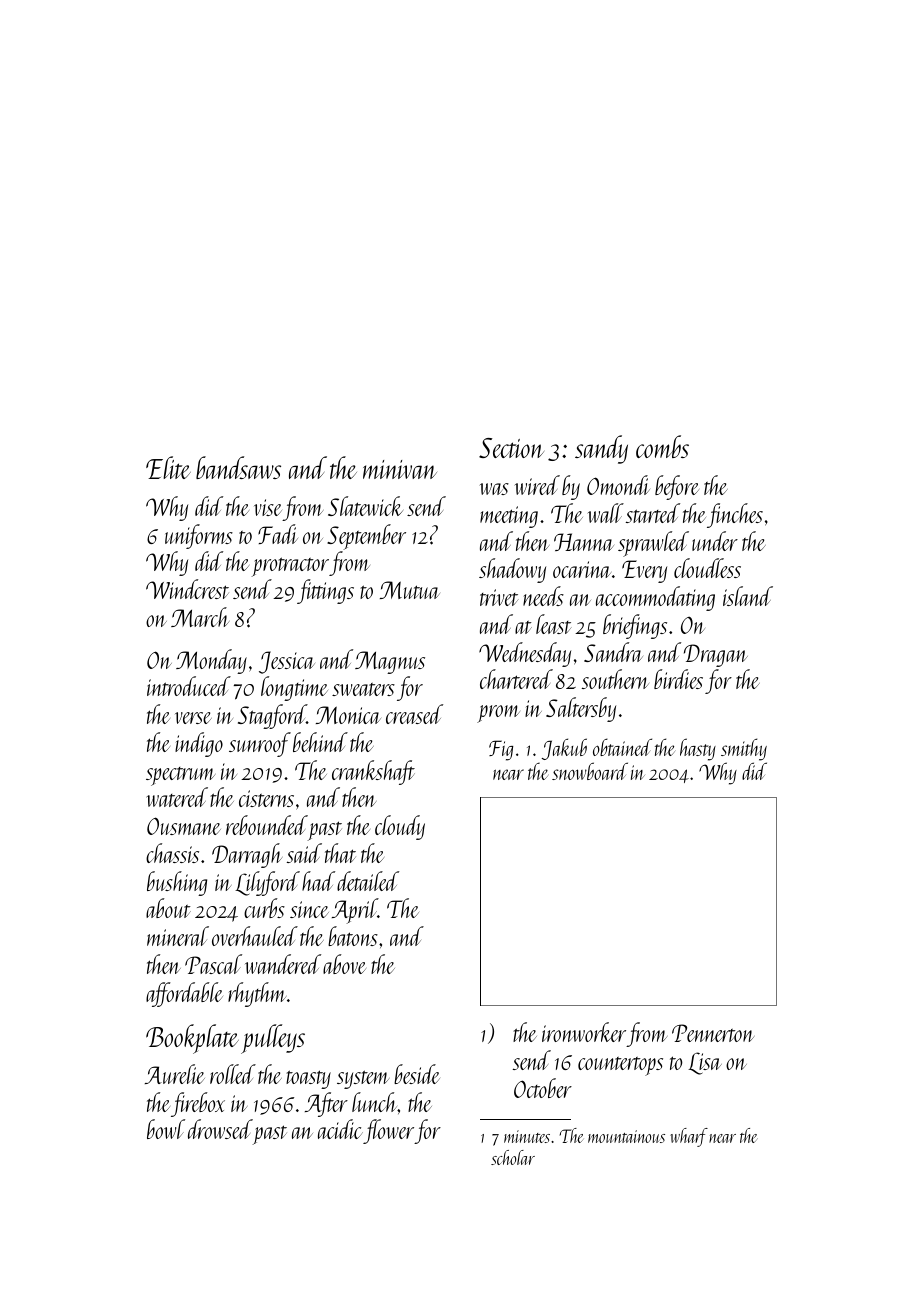 This image has width=924, height=1311. Describe the element at coordinates (177, 883) in the image. I see `bushing` at that location.
